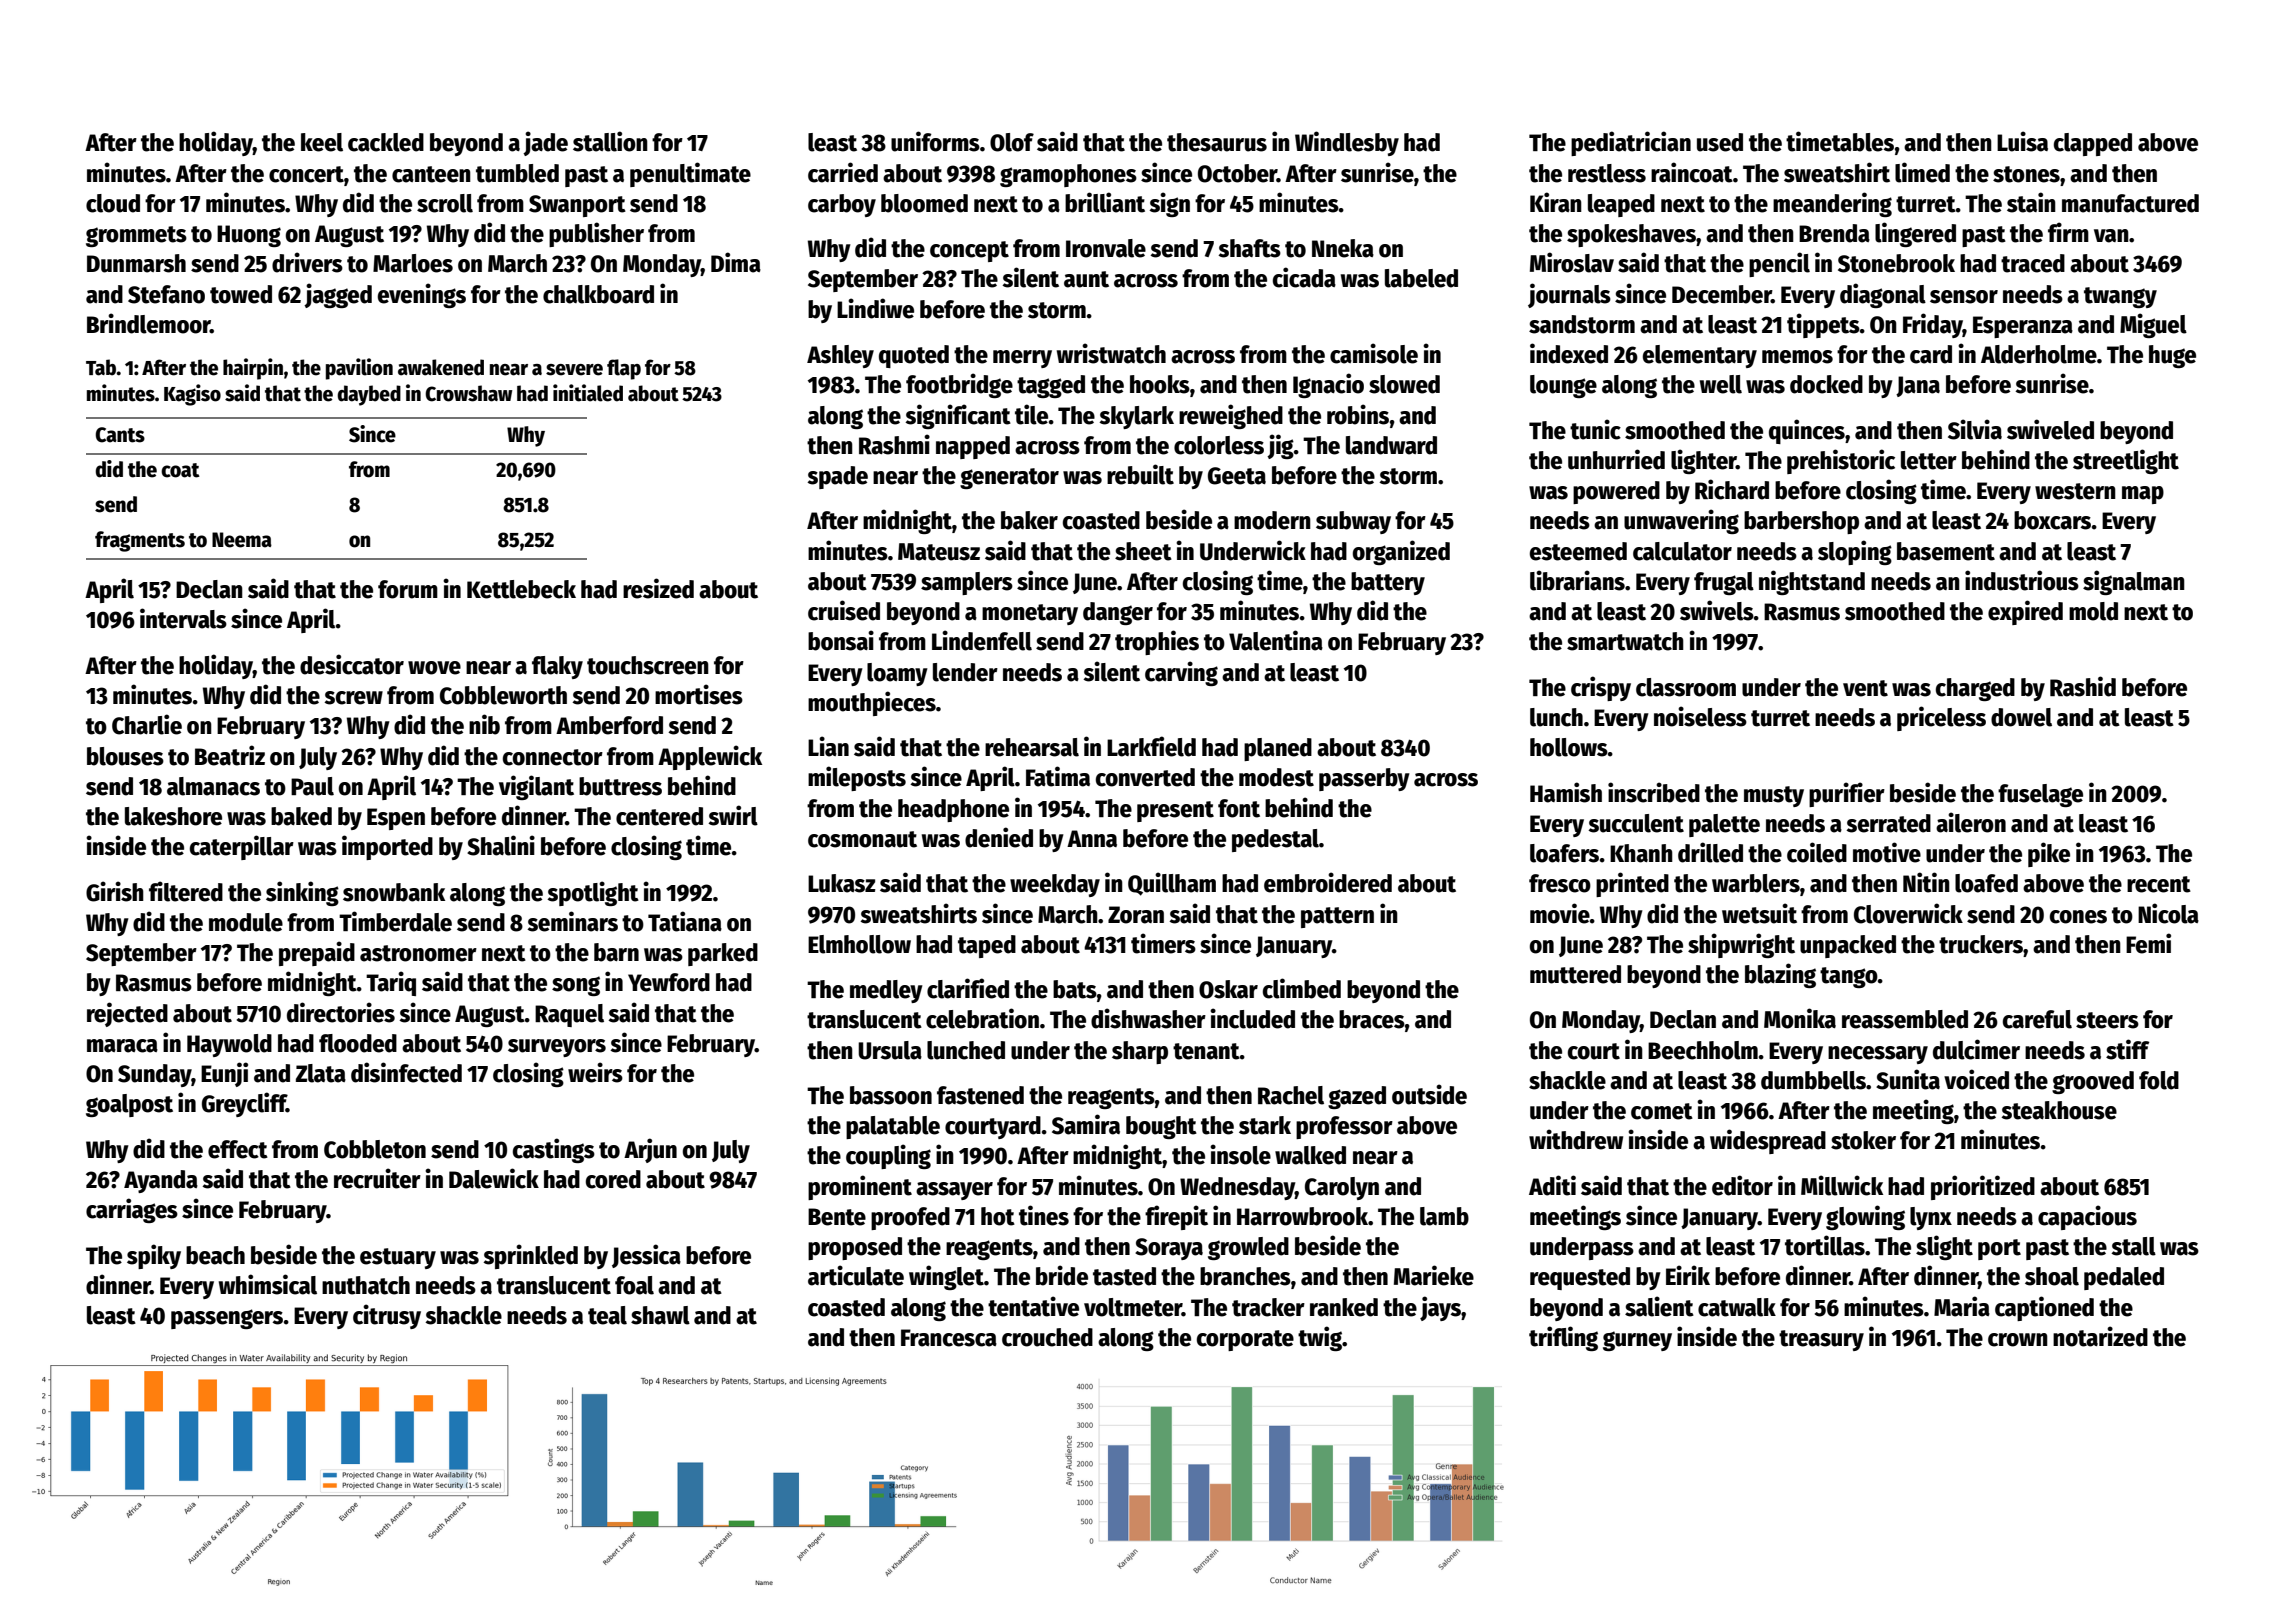  Describe the element at coordinates (607, 1315) in the document. I see `teal` at that location.
